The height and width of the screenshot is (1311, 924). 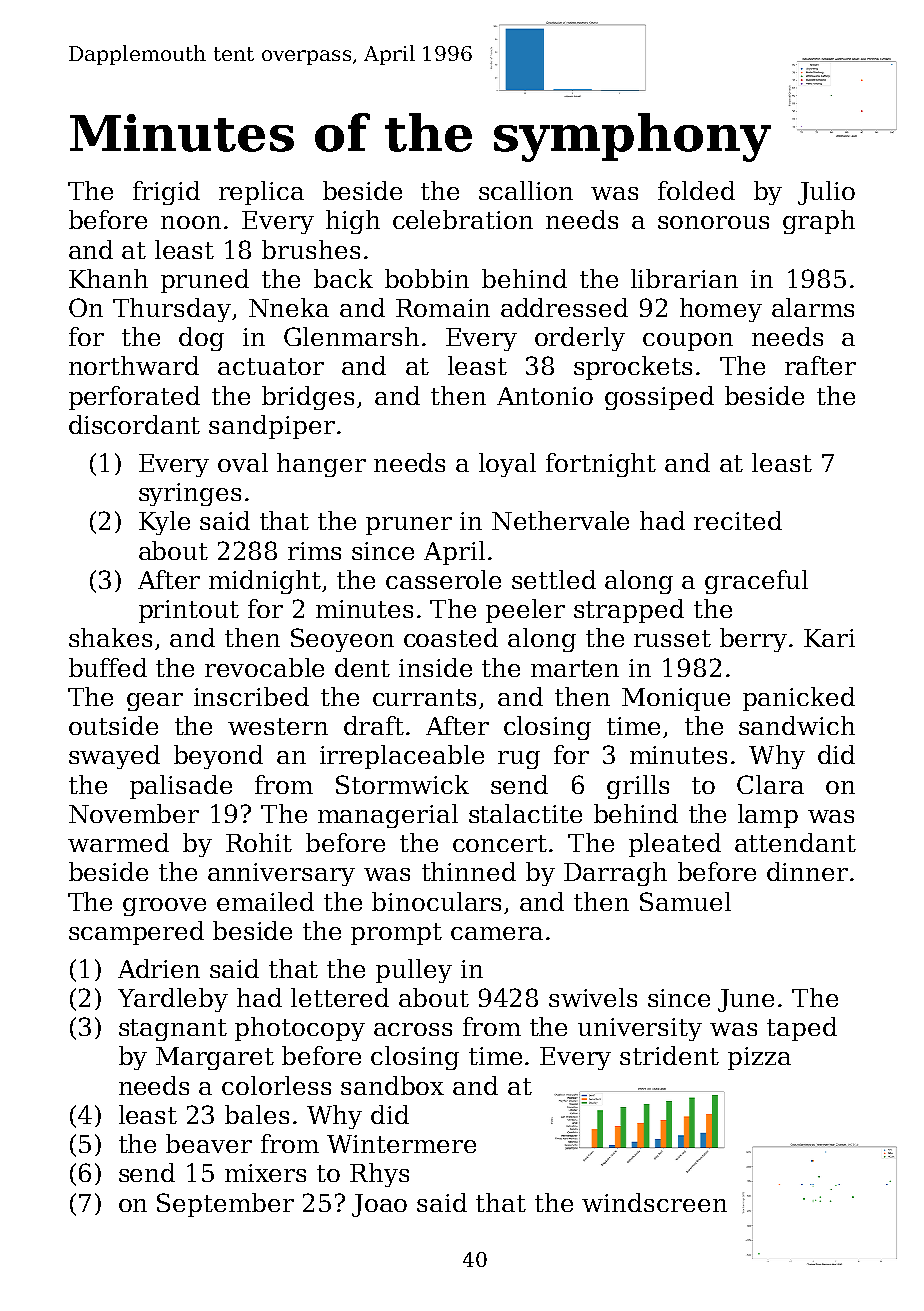 What do you see at coordinates (753, 640) in the screenshot?
I see `berry` at bounding box center [753, 640].
